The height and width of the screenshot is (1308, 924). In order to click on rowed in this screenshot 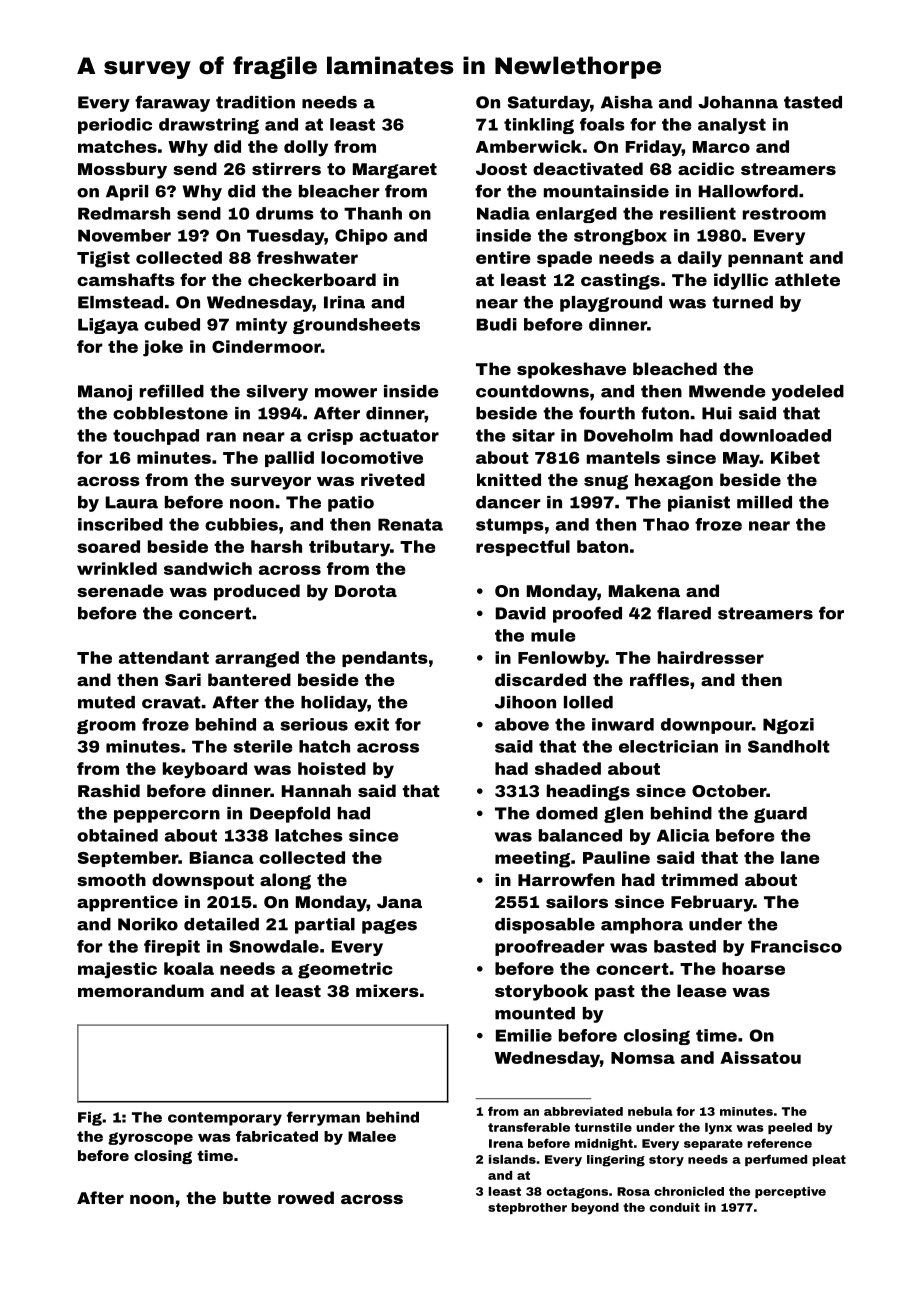, I will do `click(306, 1197)`.
